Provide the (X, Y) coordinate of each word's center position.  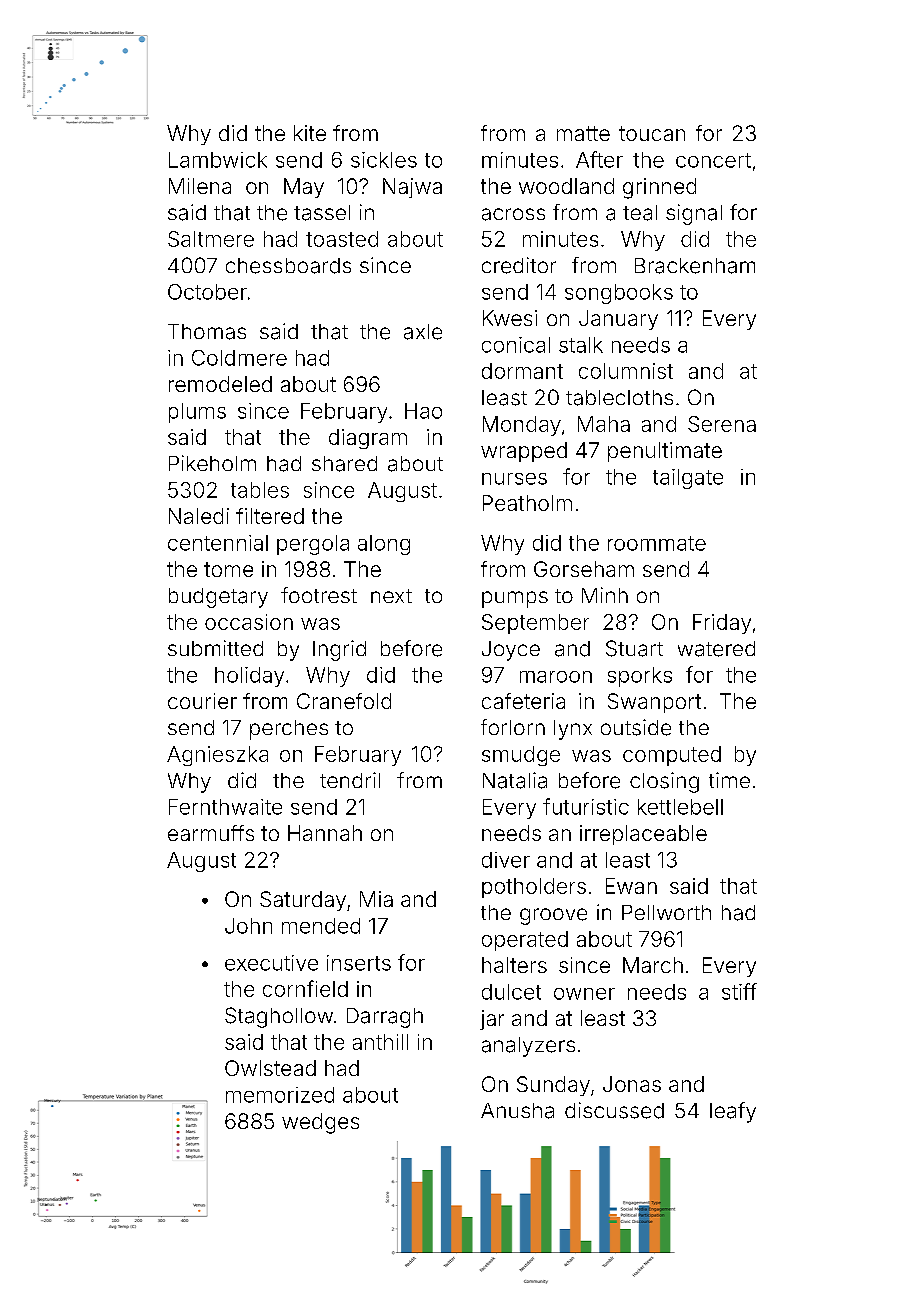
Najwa (412, 188)
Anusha (517, 1111)
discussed (614, 1110)
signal (694, 214)
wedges (320, 1123)
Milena (200, 186)
